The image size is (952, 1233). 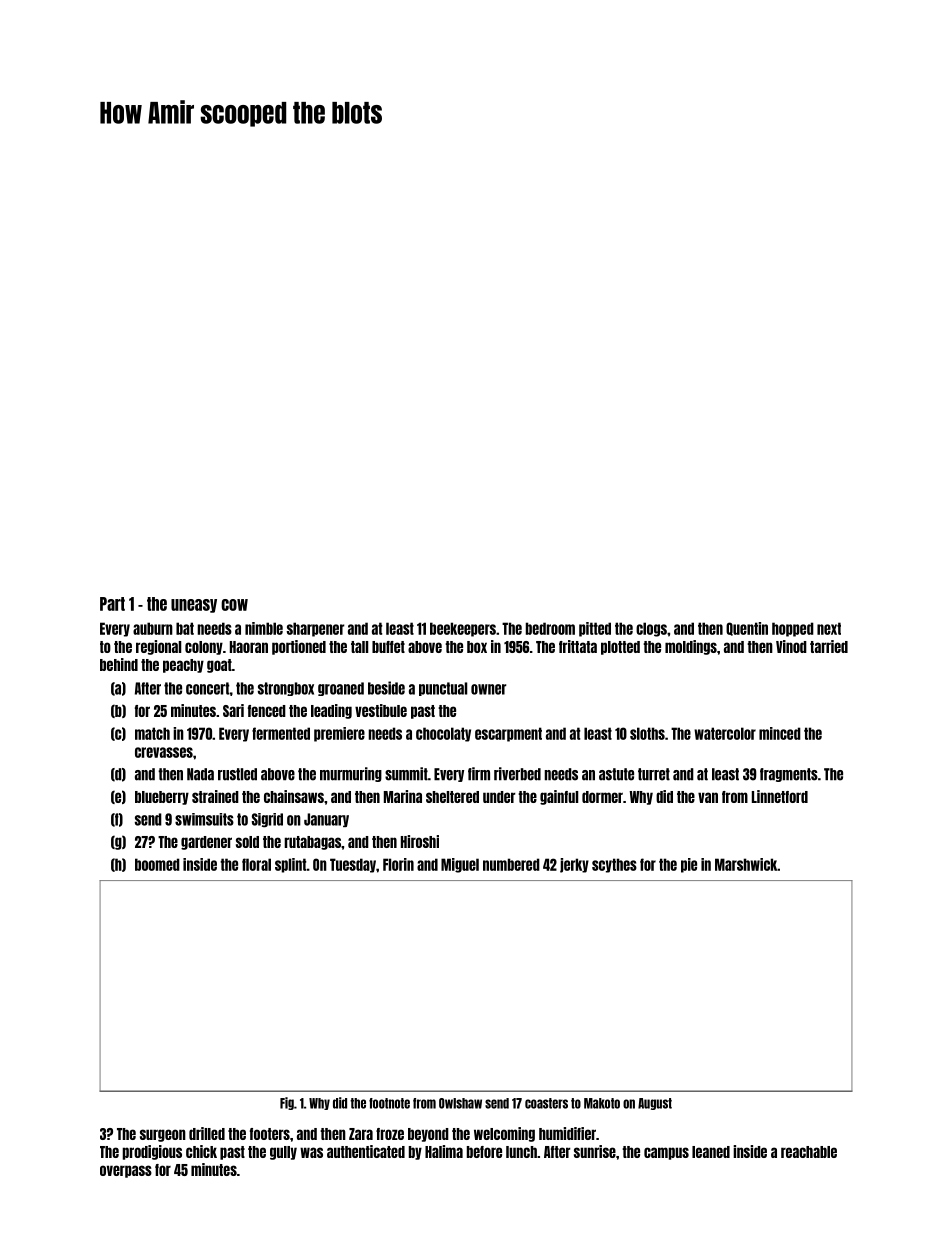 I want to click on Hiroshi, so click(x=420, y=841).
